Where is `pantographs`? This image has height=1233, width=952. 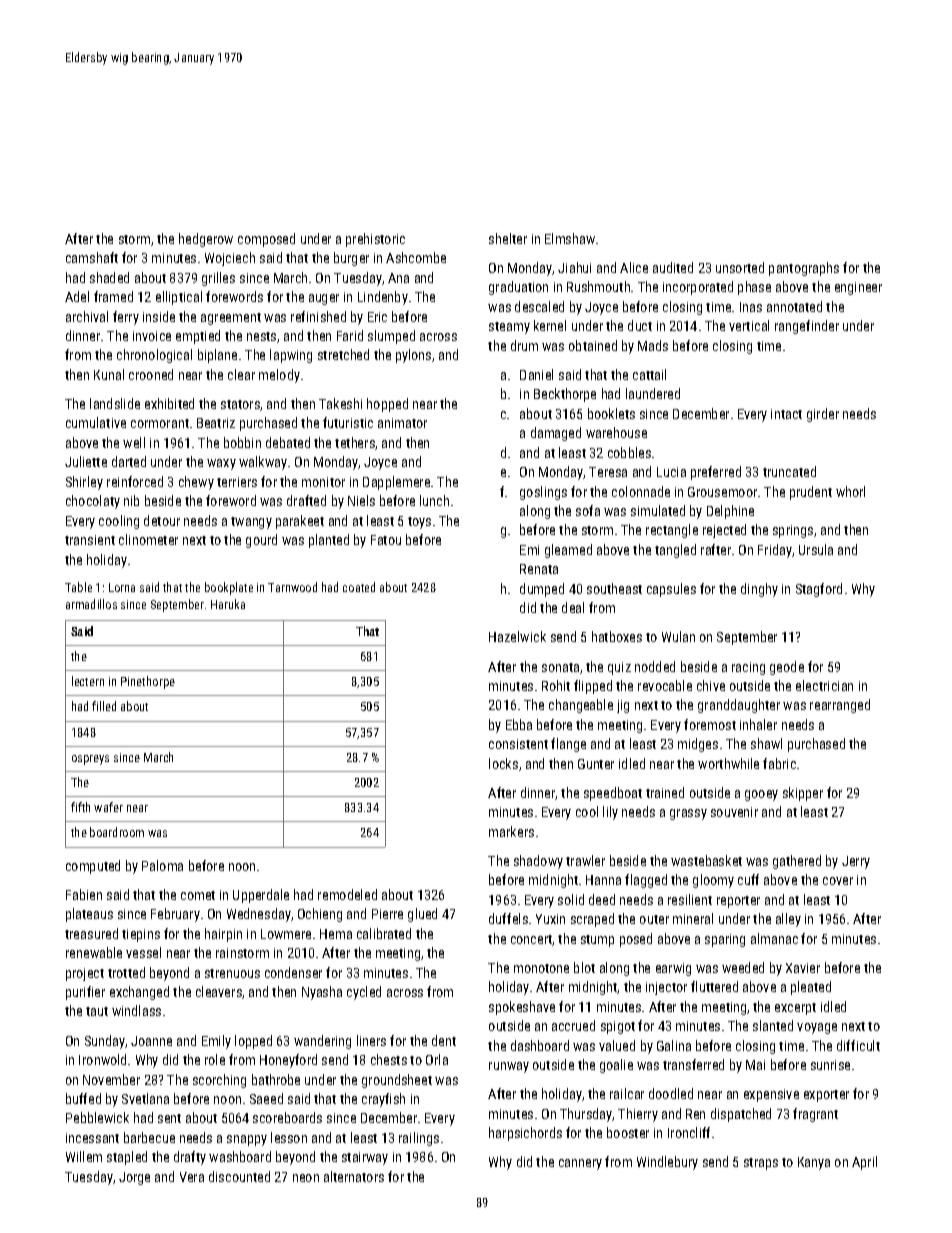 pantographs is located at coordinates (804, 269).
